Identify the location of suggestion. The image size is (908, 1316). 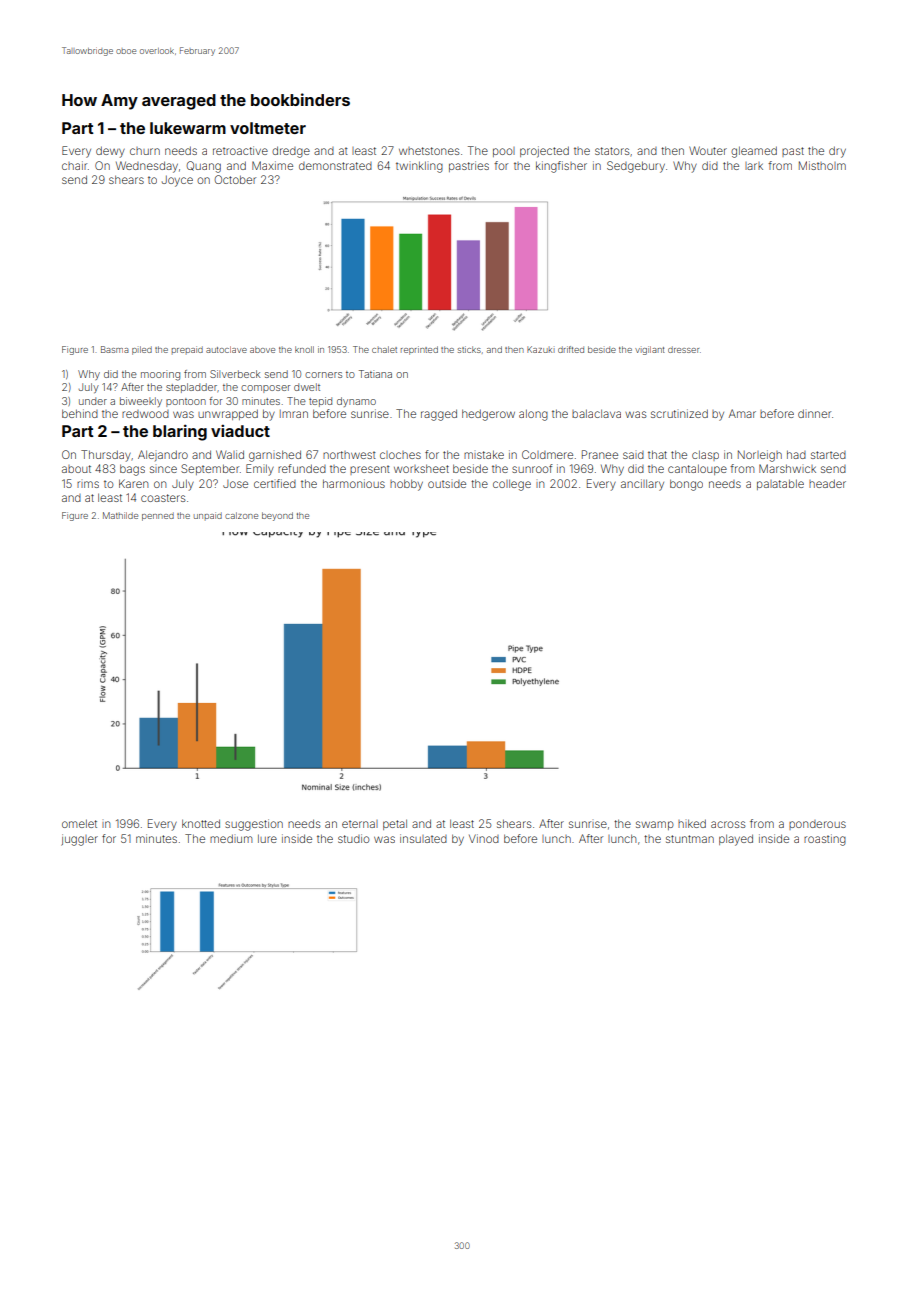
(254, 825).
